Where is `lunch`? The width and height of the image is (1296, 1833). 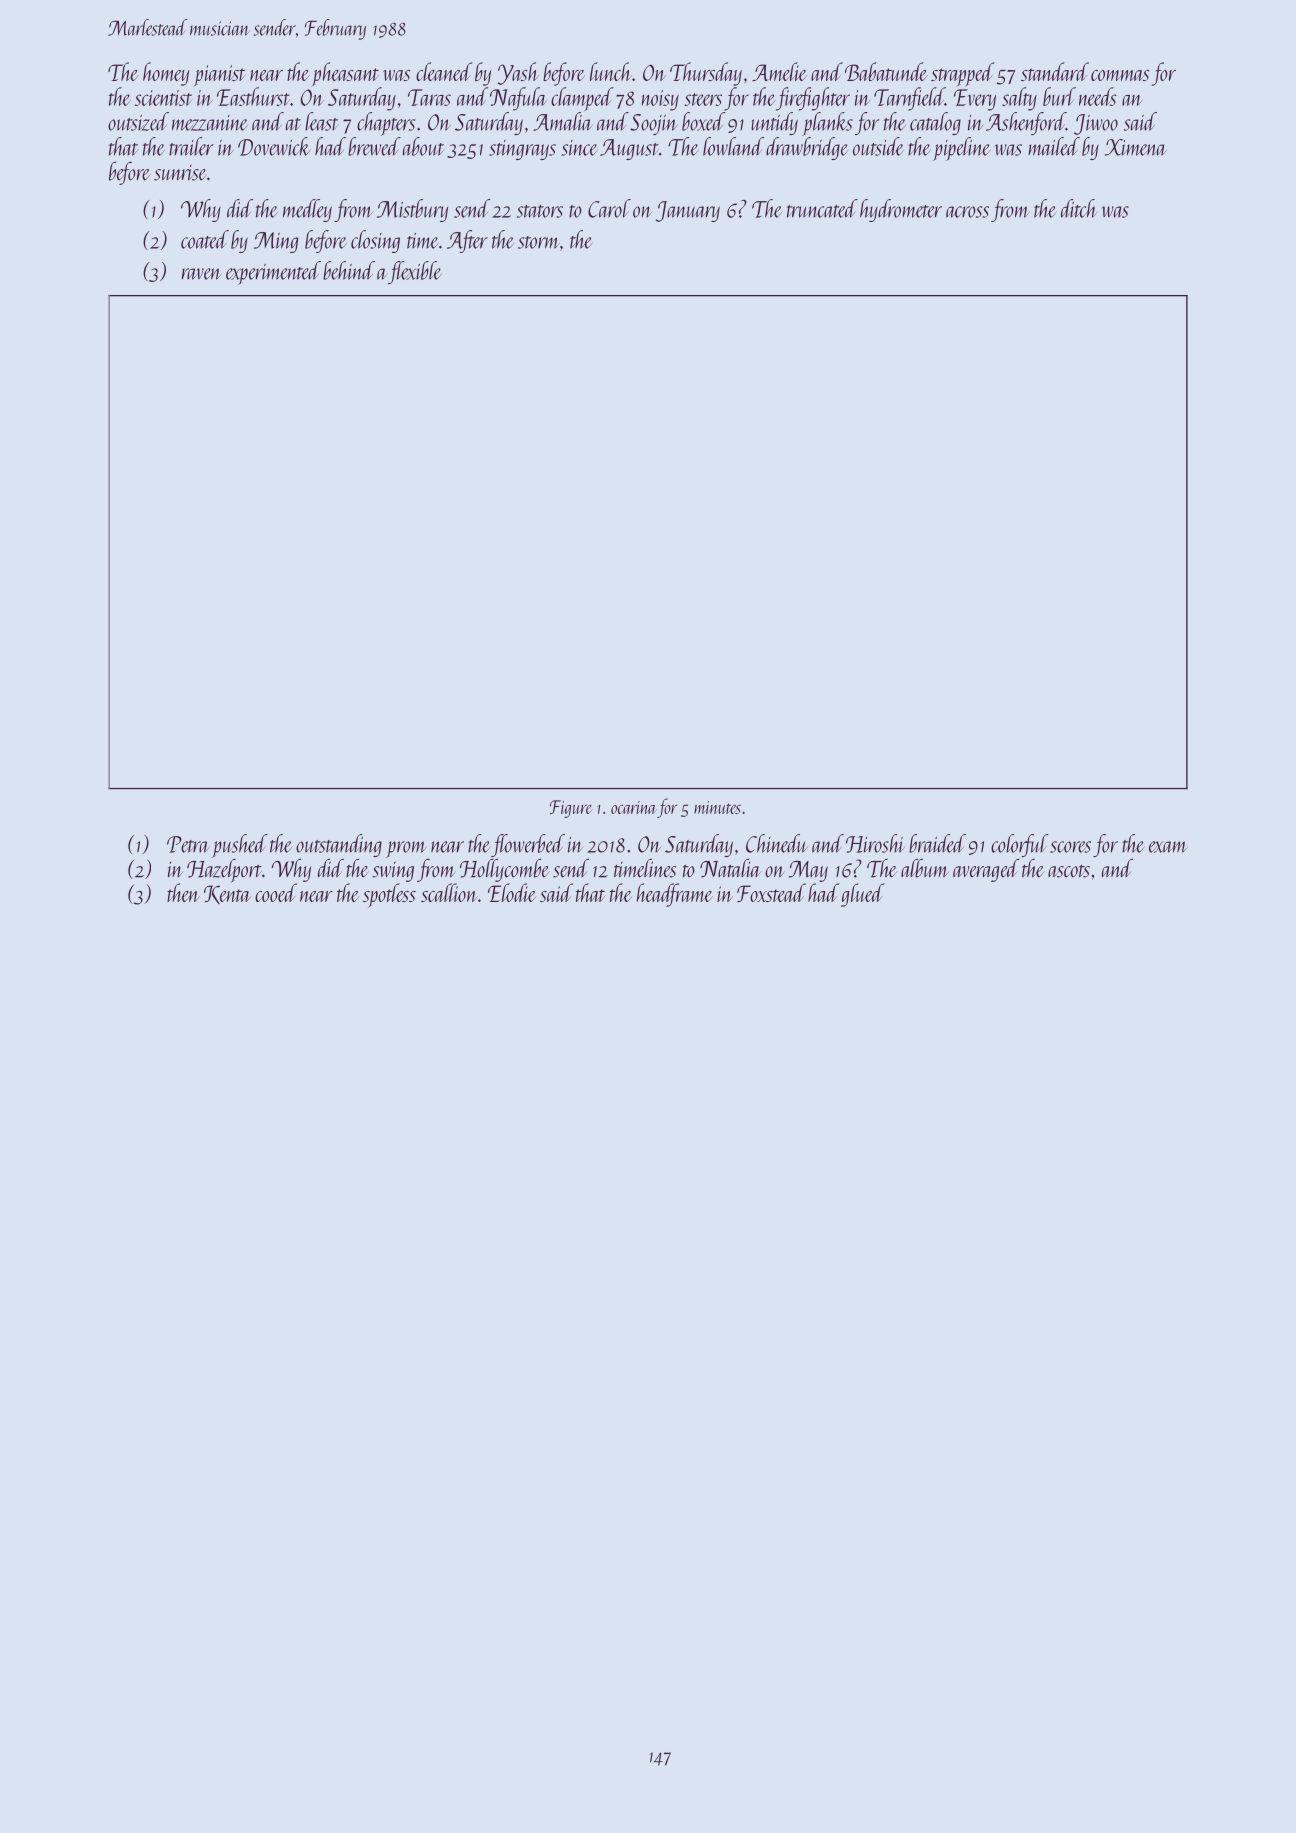 lunch is located at coordinates (611, 71).
